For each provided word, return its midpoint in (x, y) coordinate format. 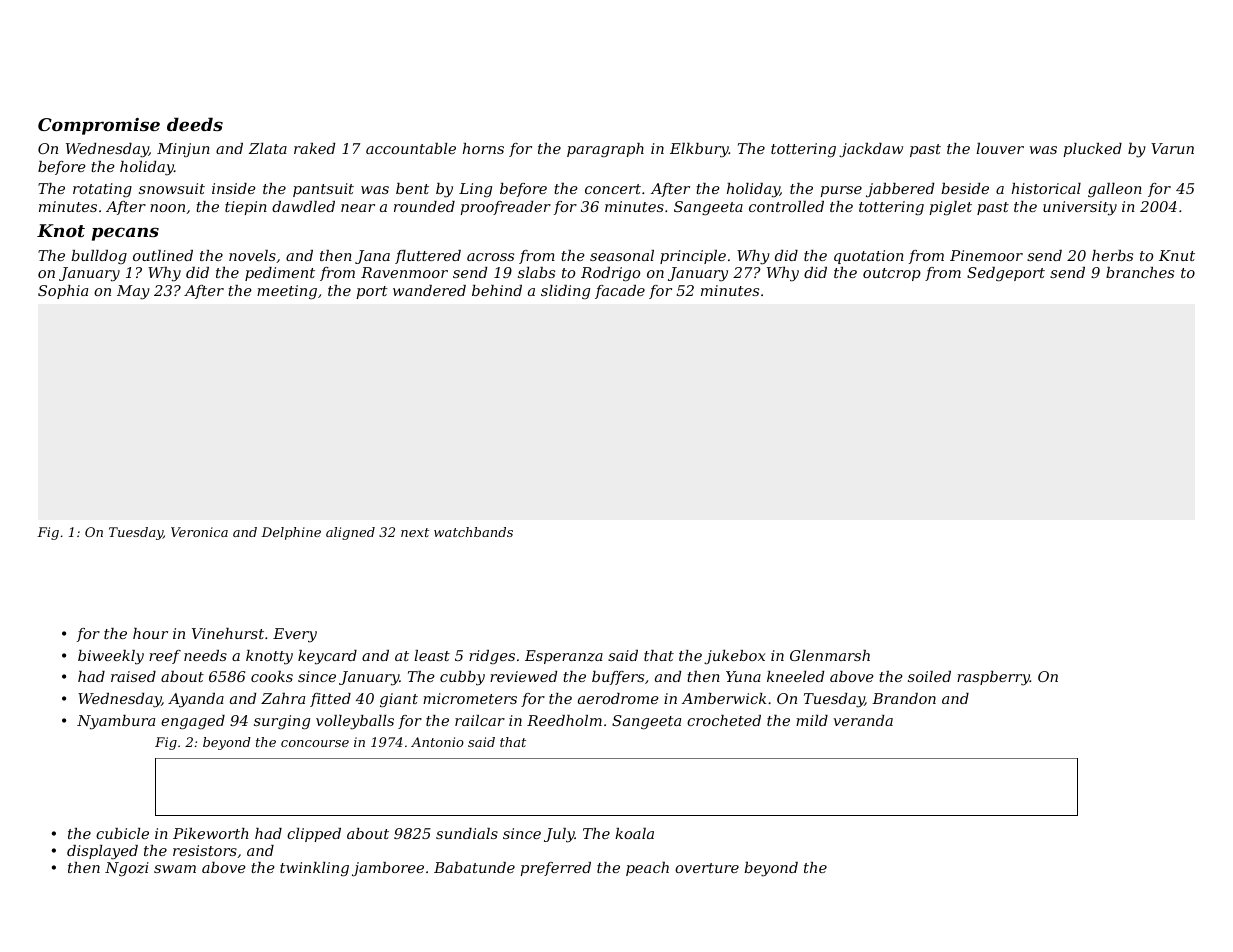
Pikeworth (211, 833)
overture (707, 868)
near (358, 208)
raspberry (993, 678)
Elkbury (699, 150)
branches (1140, 272)
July (559, 835)
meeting (287, 292)
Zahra (283, 698)
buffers (618, 678)
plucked (1092, 150)
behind (497, 290)
